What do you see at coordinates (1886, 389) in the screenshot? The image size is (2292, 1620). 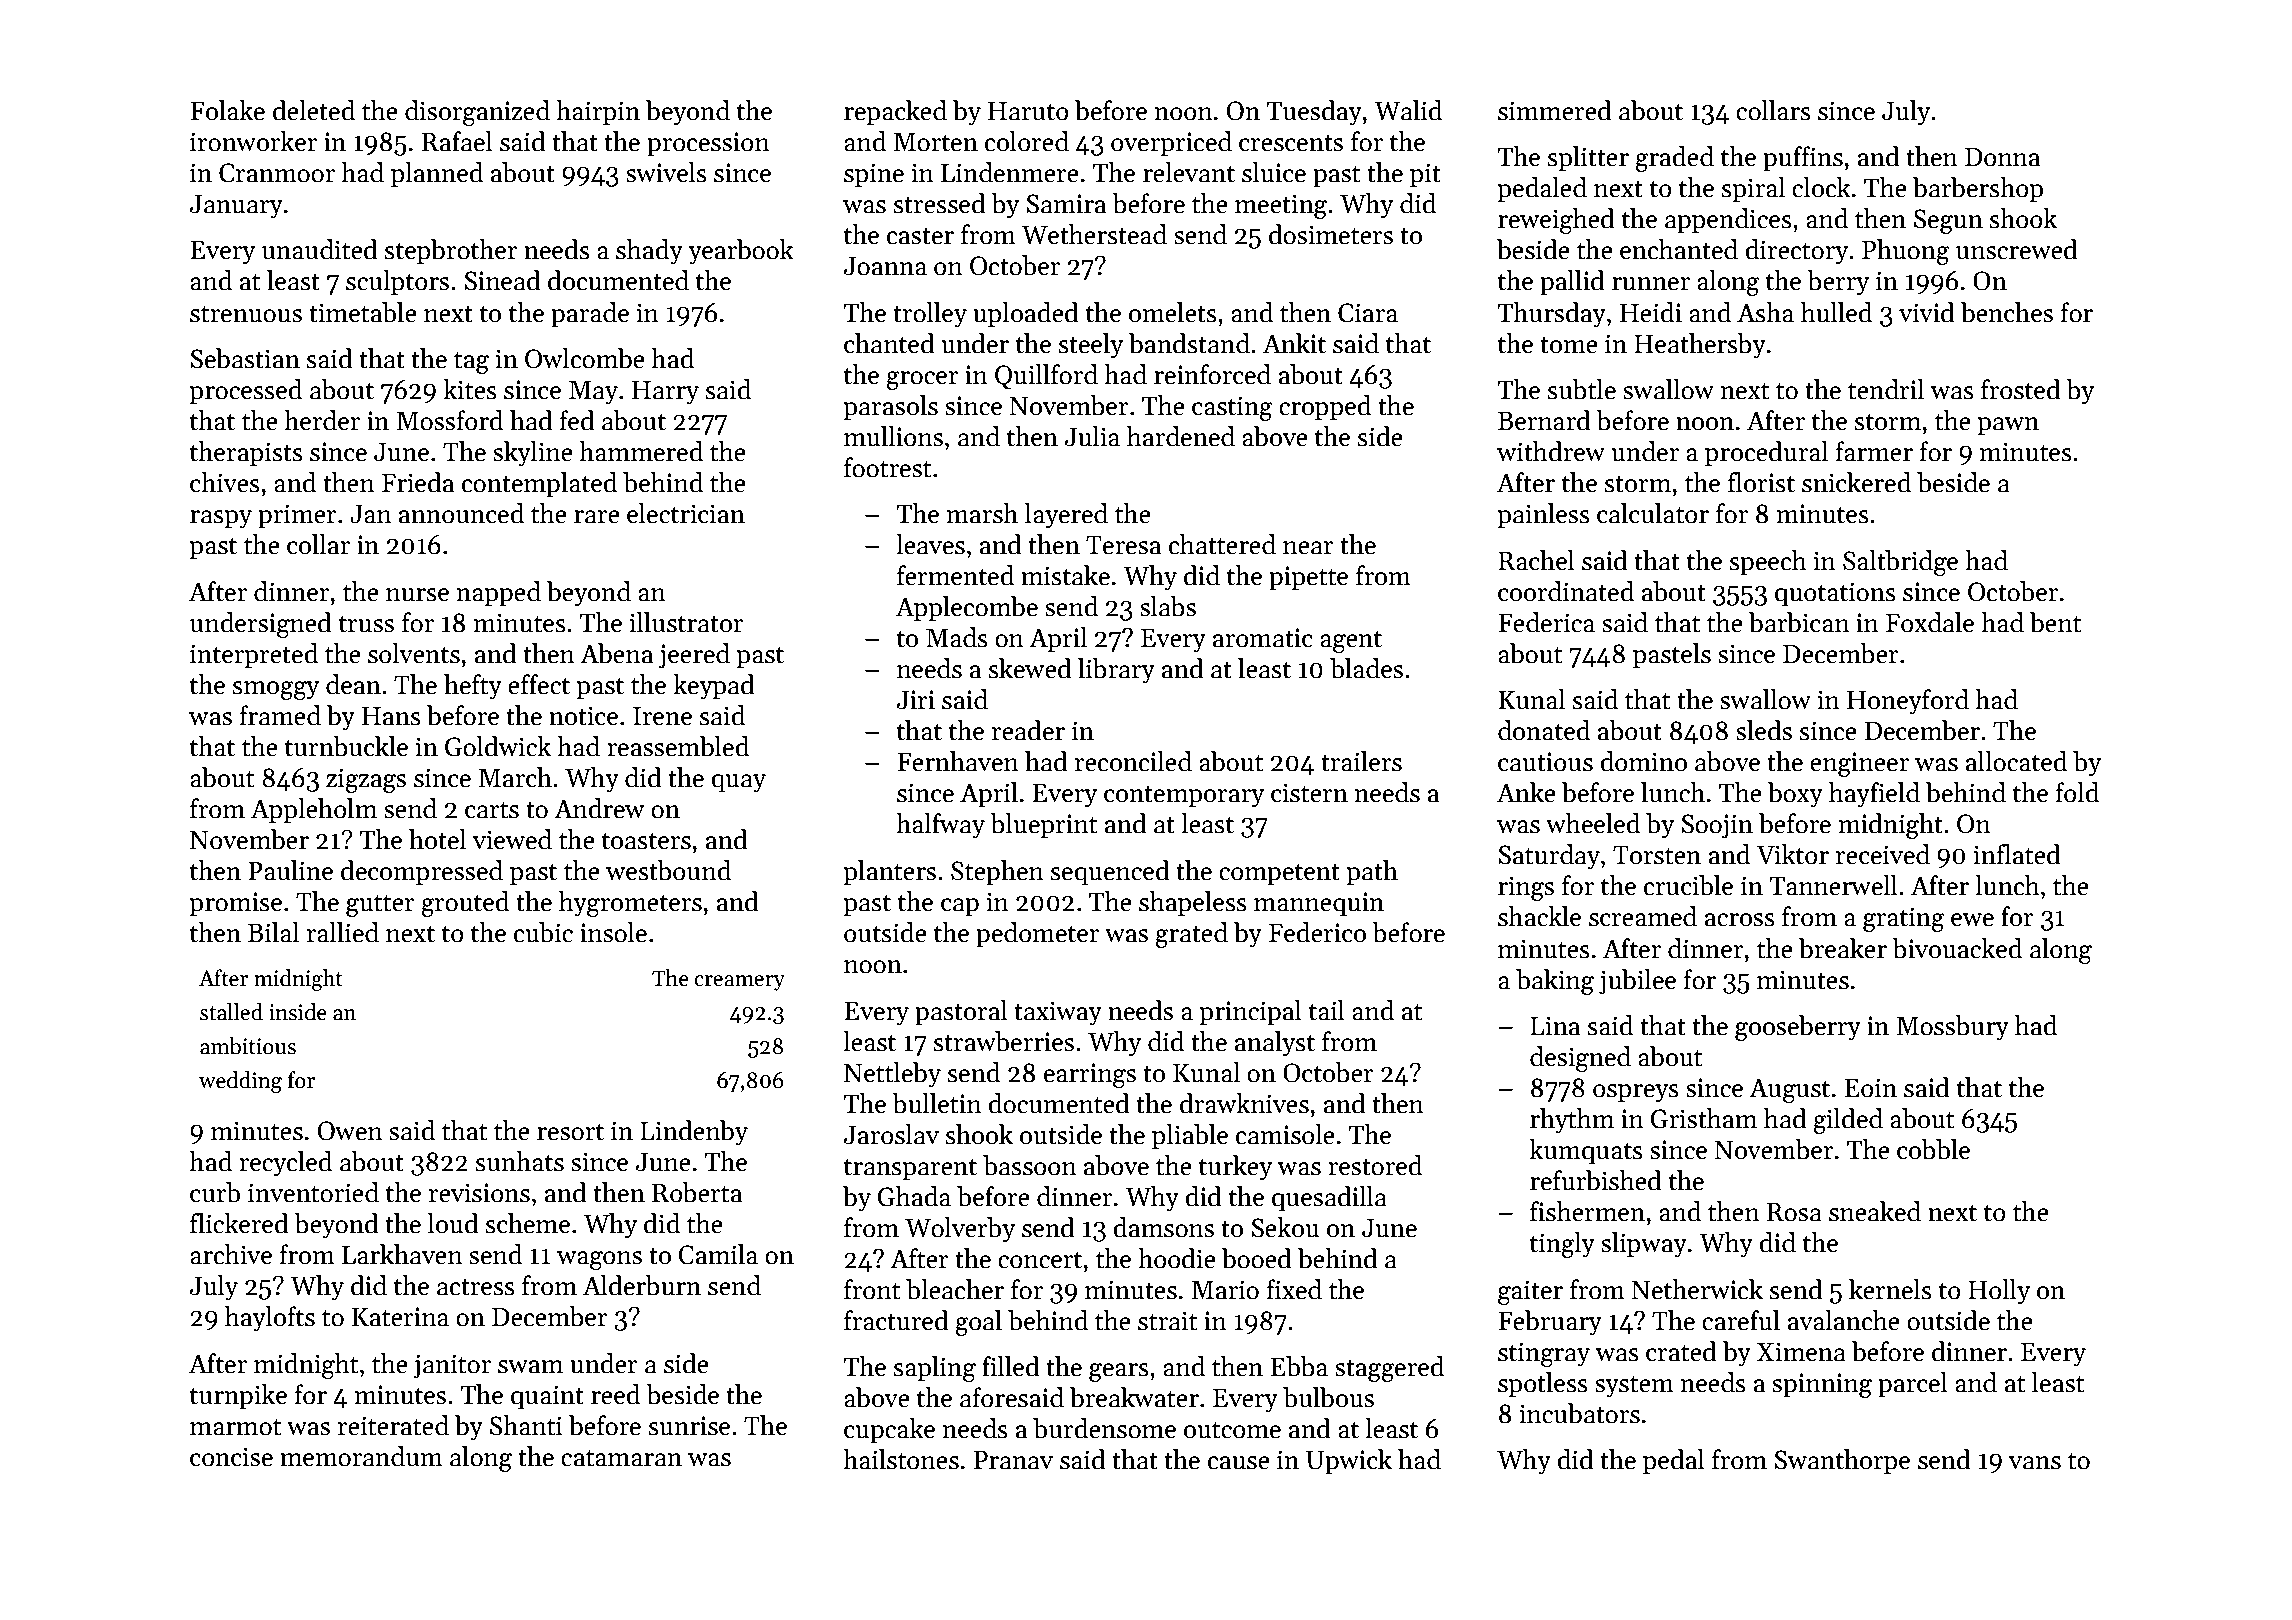 I see `tendril` at bounding box center [1886, 389].
